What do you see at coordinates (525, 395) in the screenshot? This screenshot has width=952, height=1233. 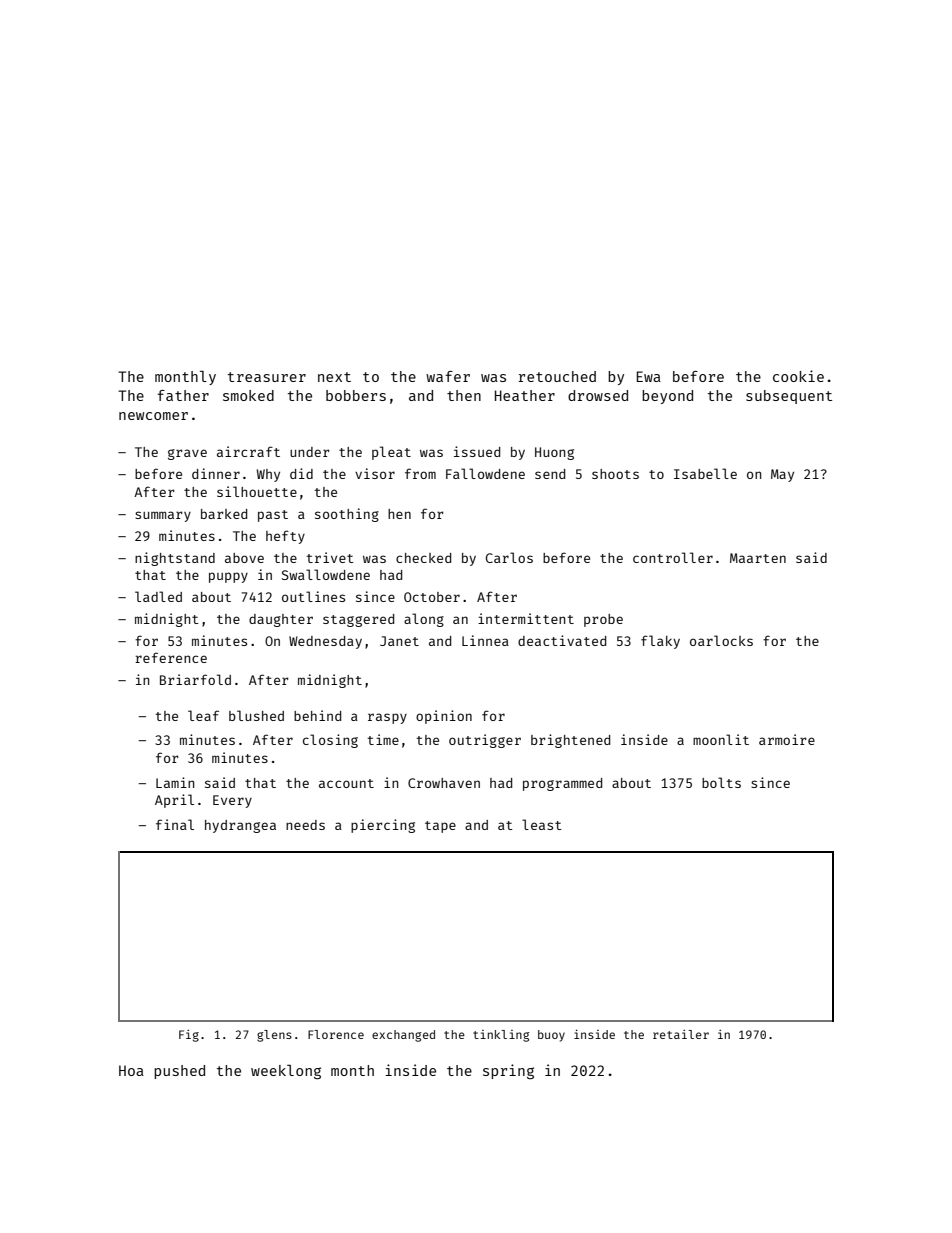 I see `Heather` at bounding box center [525, 395].
